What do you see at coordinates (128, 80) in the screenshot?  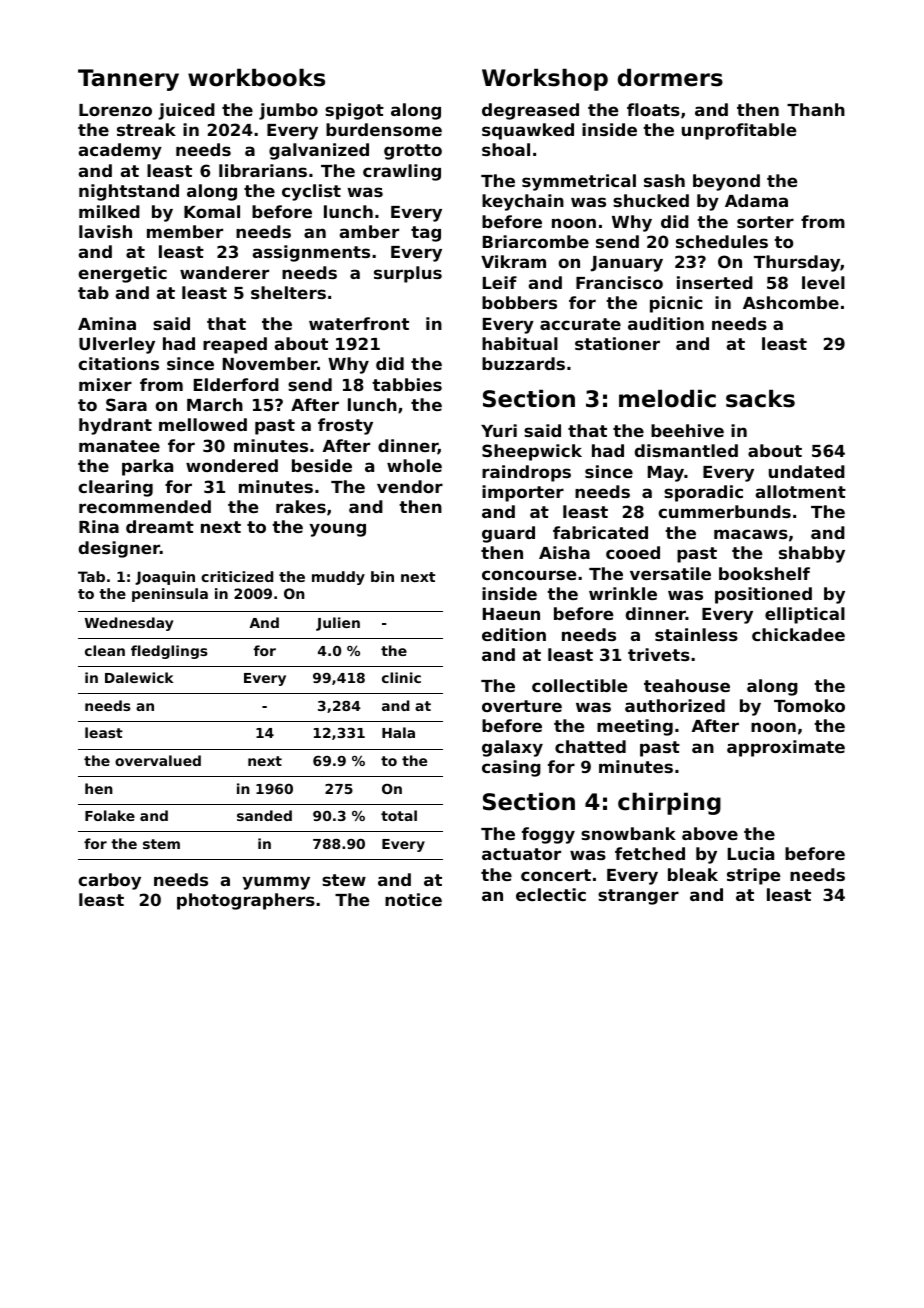 I see `Tannery` at bounding box center [128, 80].
